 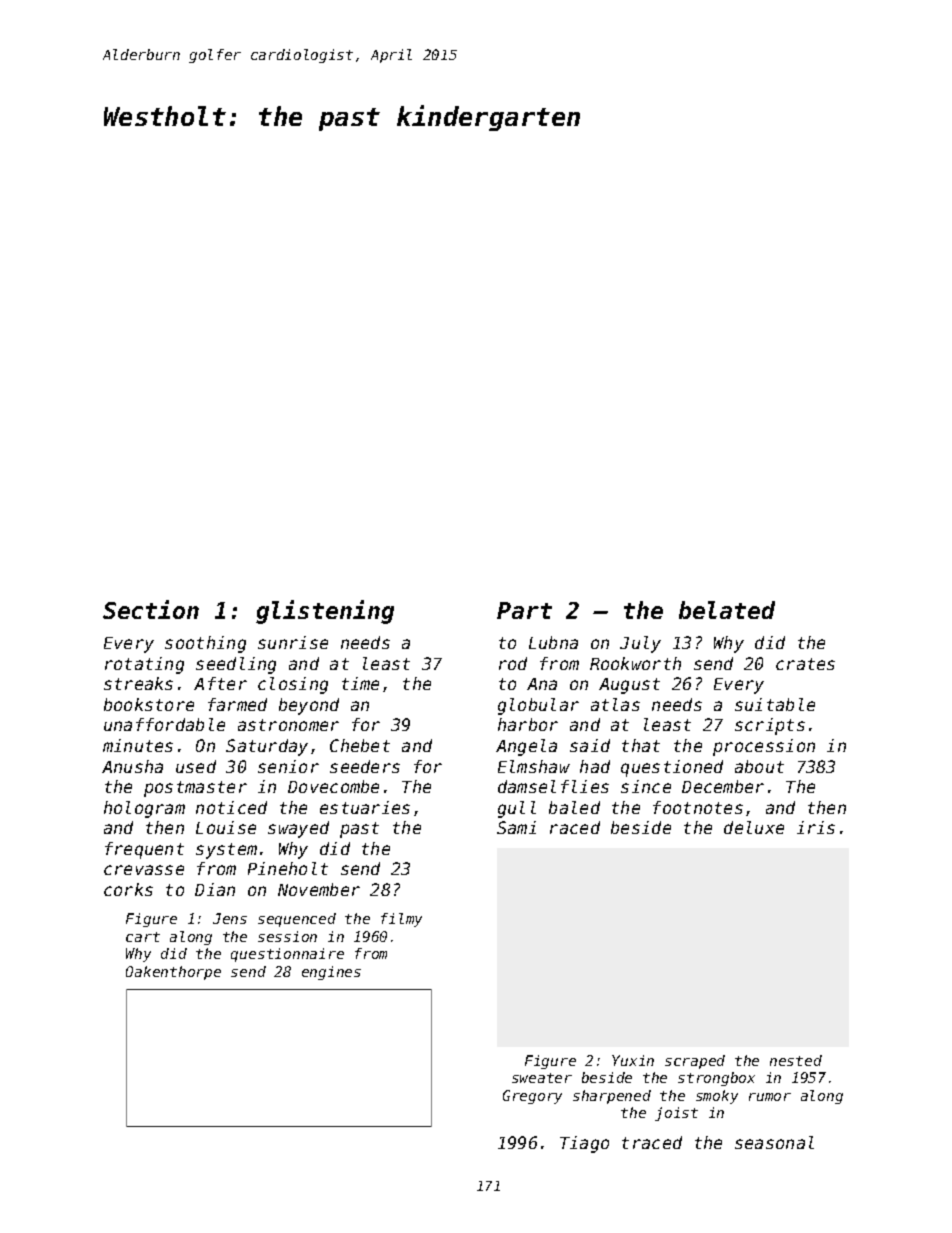 What do you see at coordinates (629, 686) in the image?
I see `August` at bounding box center [629, 686].
